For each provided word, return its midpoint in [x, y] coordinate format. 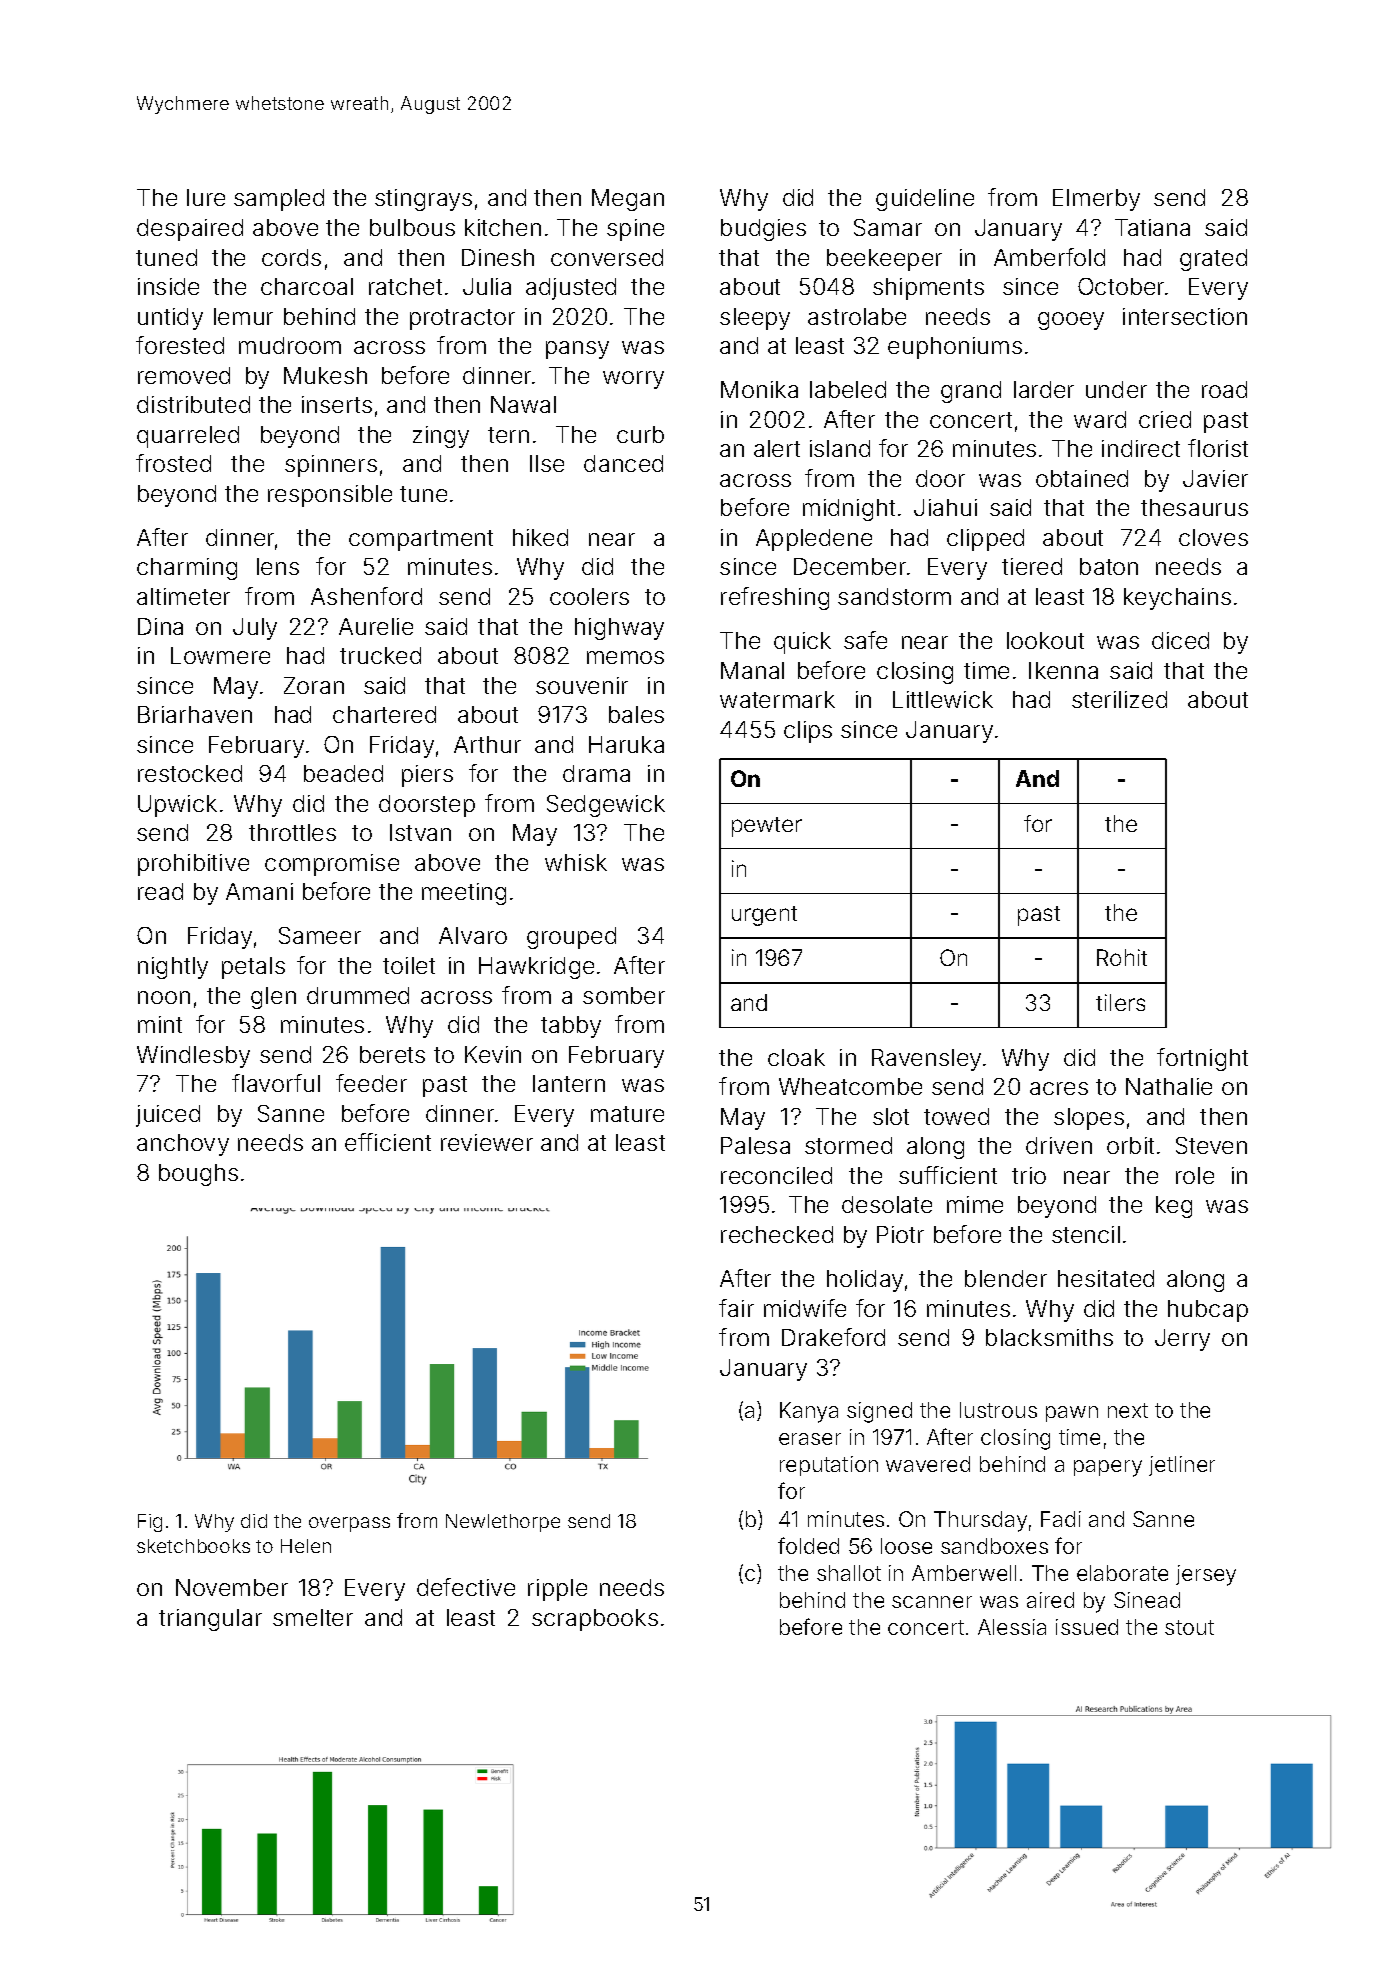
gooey [1071, 321]
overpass [349, 1524]
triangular [210, 1620]
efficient [388, 1142]
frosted [173, 463]
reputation [829, 1466]
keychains [1177, 599]
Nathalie [1169, 1086]
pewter [767, 827]
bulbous [412, 227]
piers [427, 776]
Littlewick [943, 699]
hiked [540, 537]
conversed [607, 257]
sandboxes [994, 1546]
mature [627, 1114]
